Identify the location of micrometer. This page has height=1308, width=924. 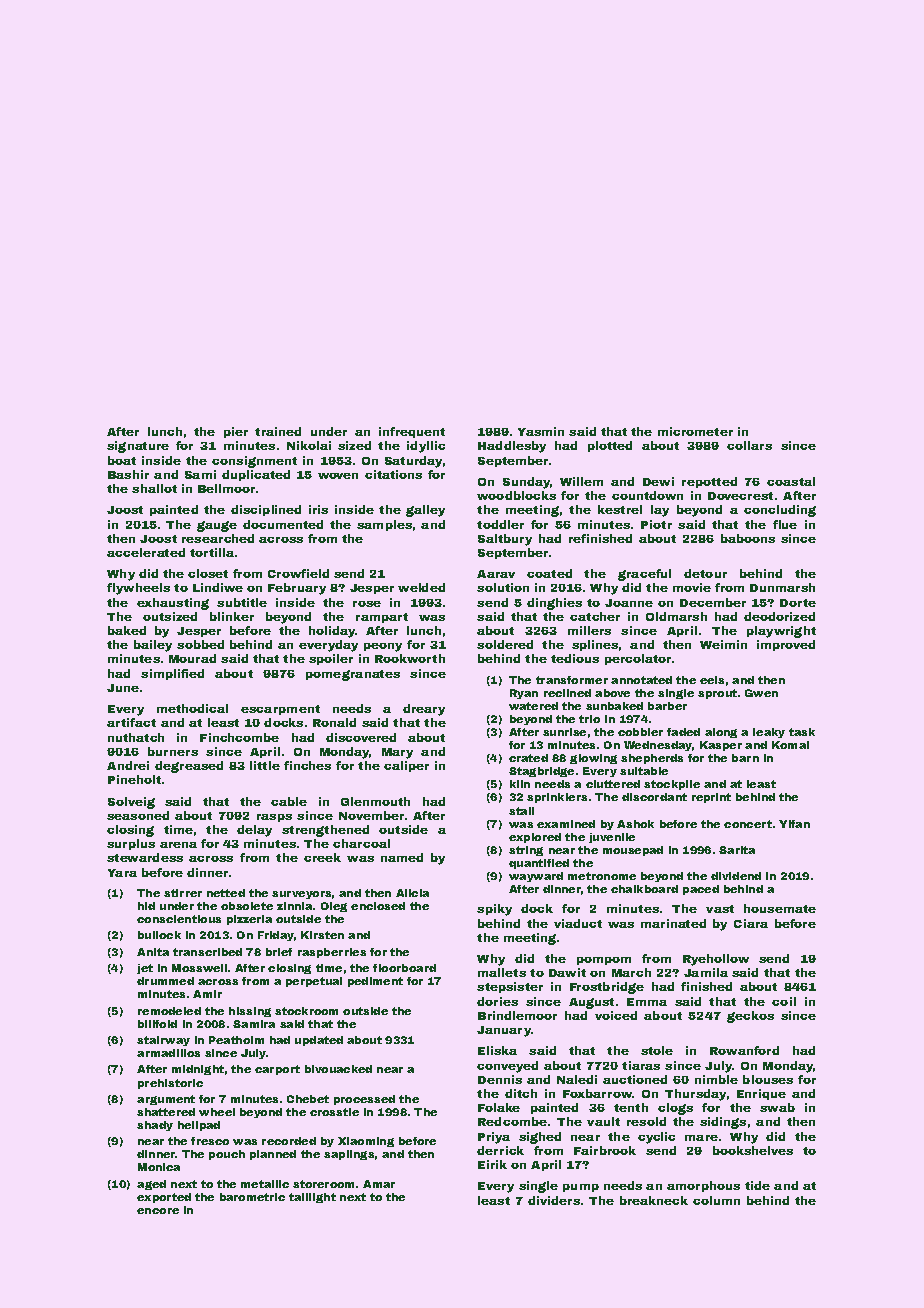
(695, 431).
